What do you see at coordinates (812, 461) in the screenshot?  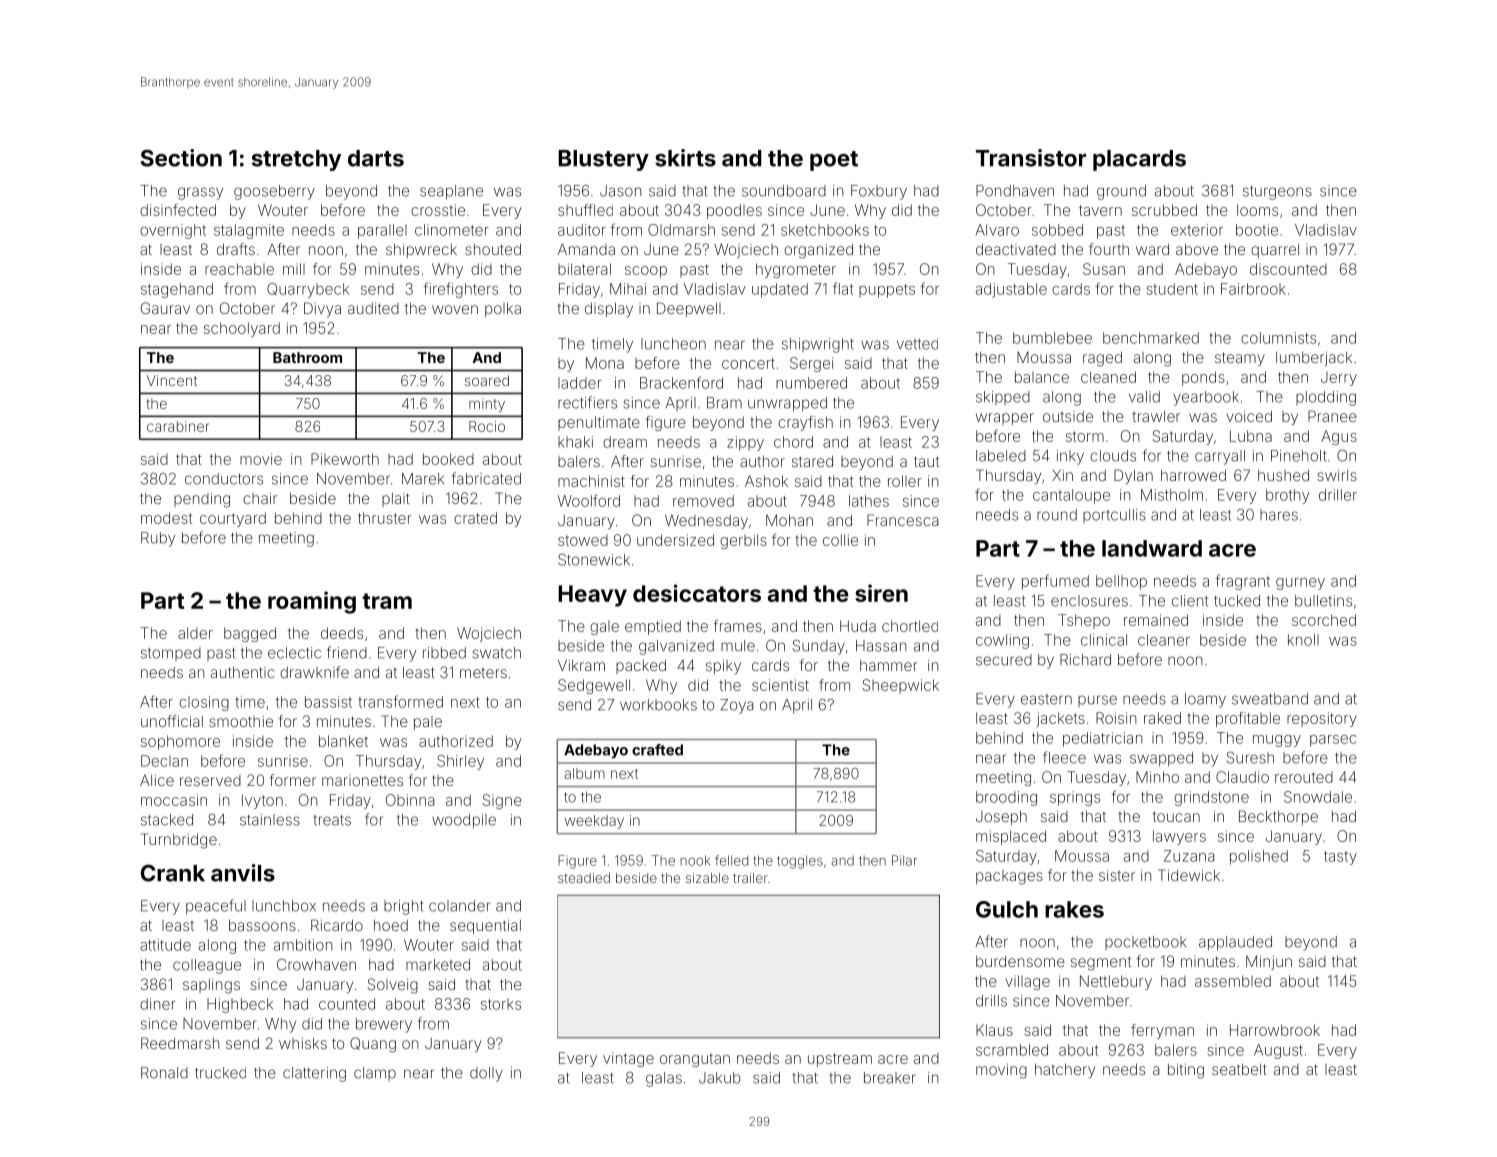 I see `stared` at bounding box center [812, 461].
